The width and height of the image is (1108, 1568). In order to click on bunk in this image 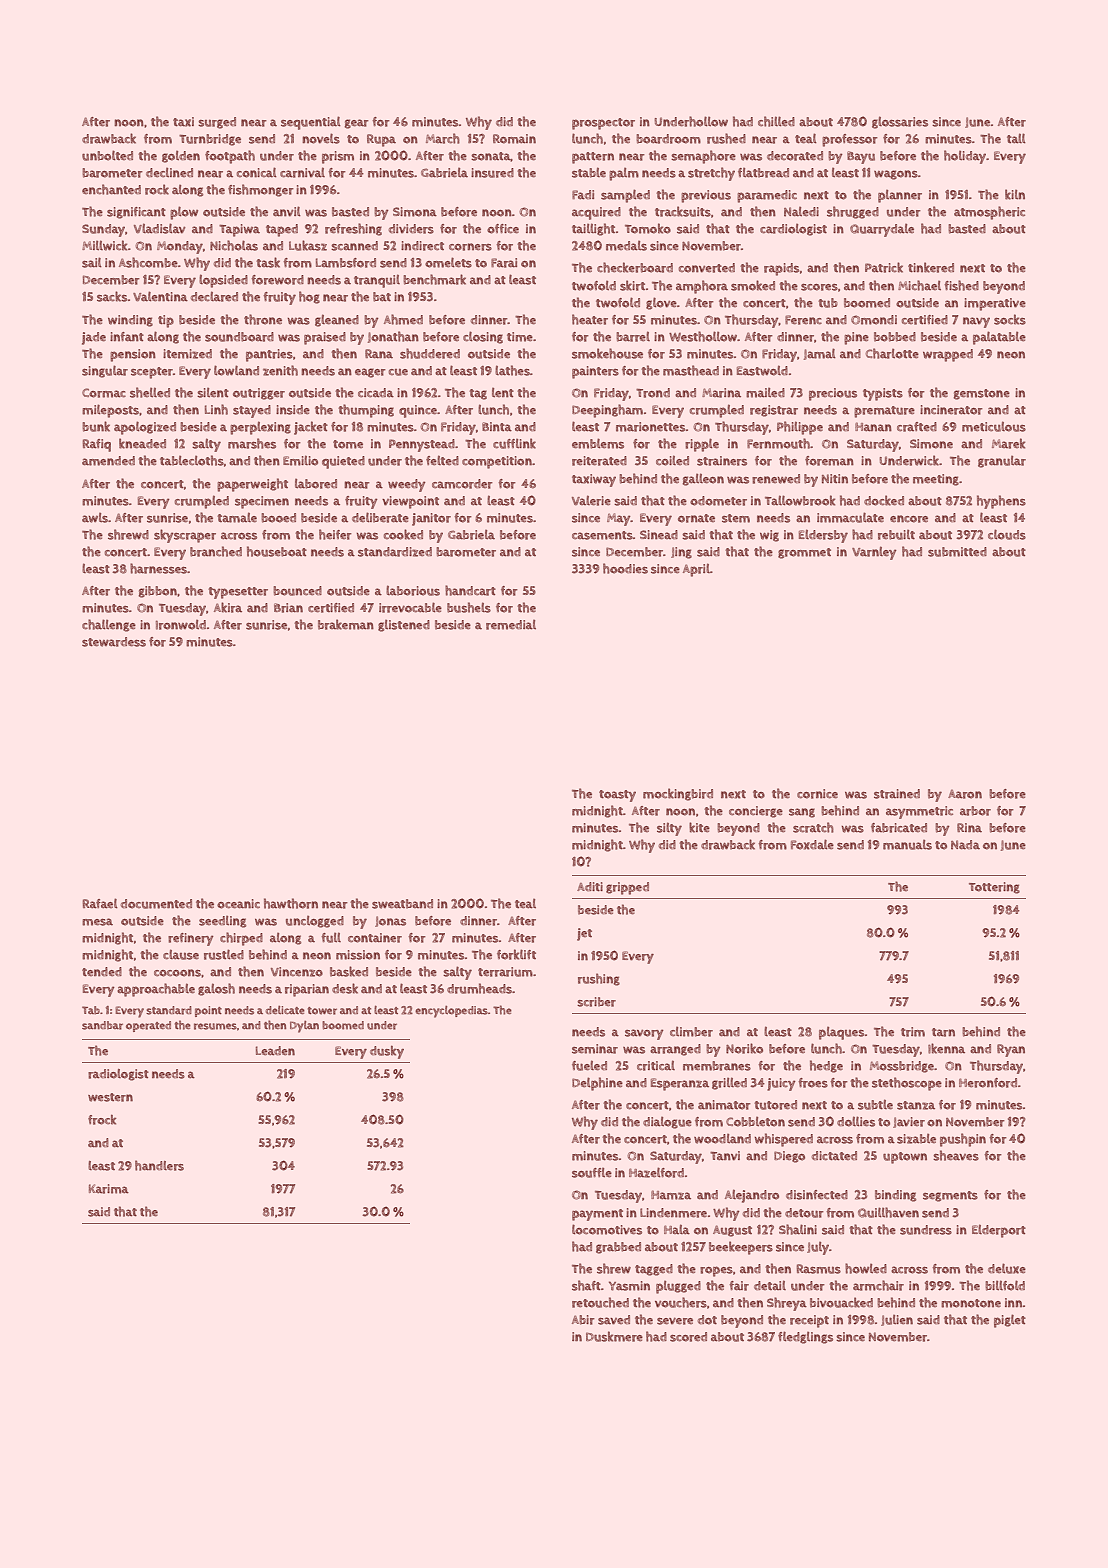, I will do `click(96, 426)`.
